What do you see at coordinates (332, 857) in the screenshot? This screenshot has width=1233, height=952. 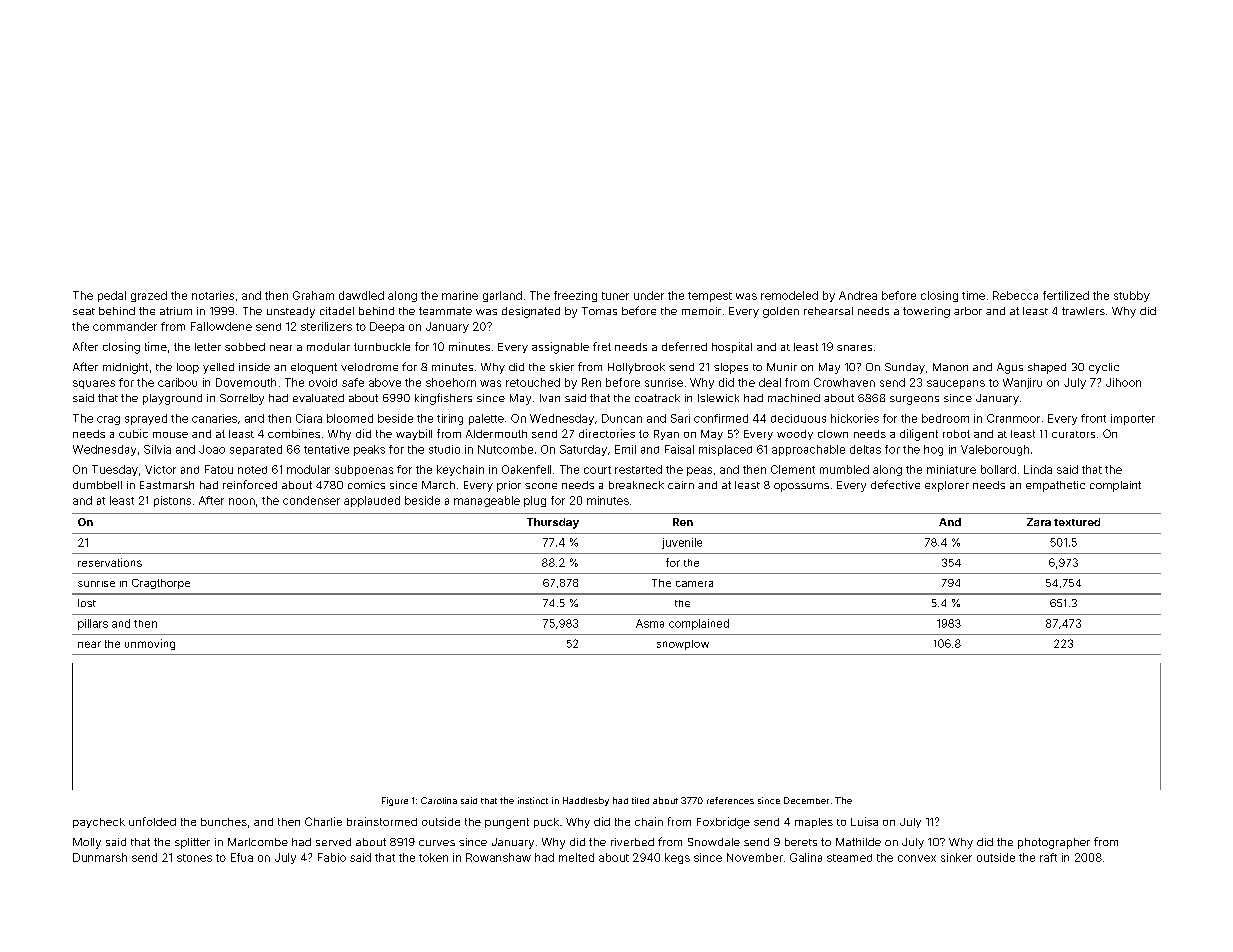 I see `Fabio` at bounding box center [332, 857].
